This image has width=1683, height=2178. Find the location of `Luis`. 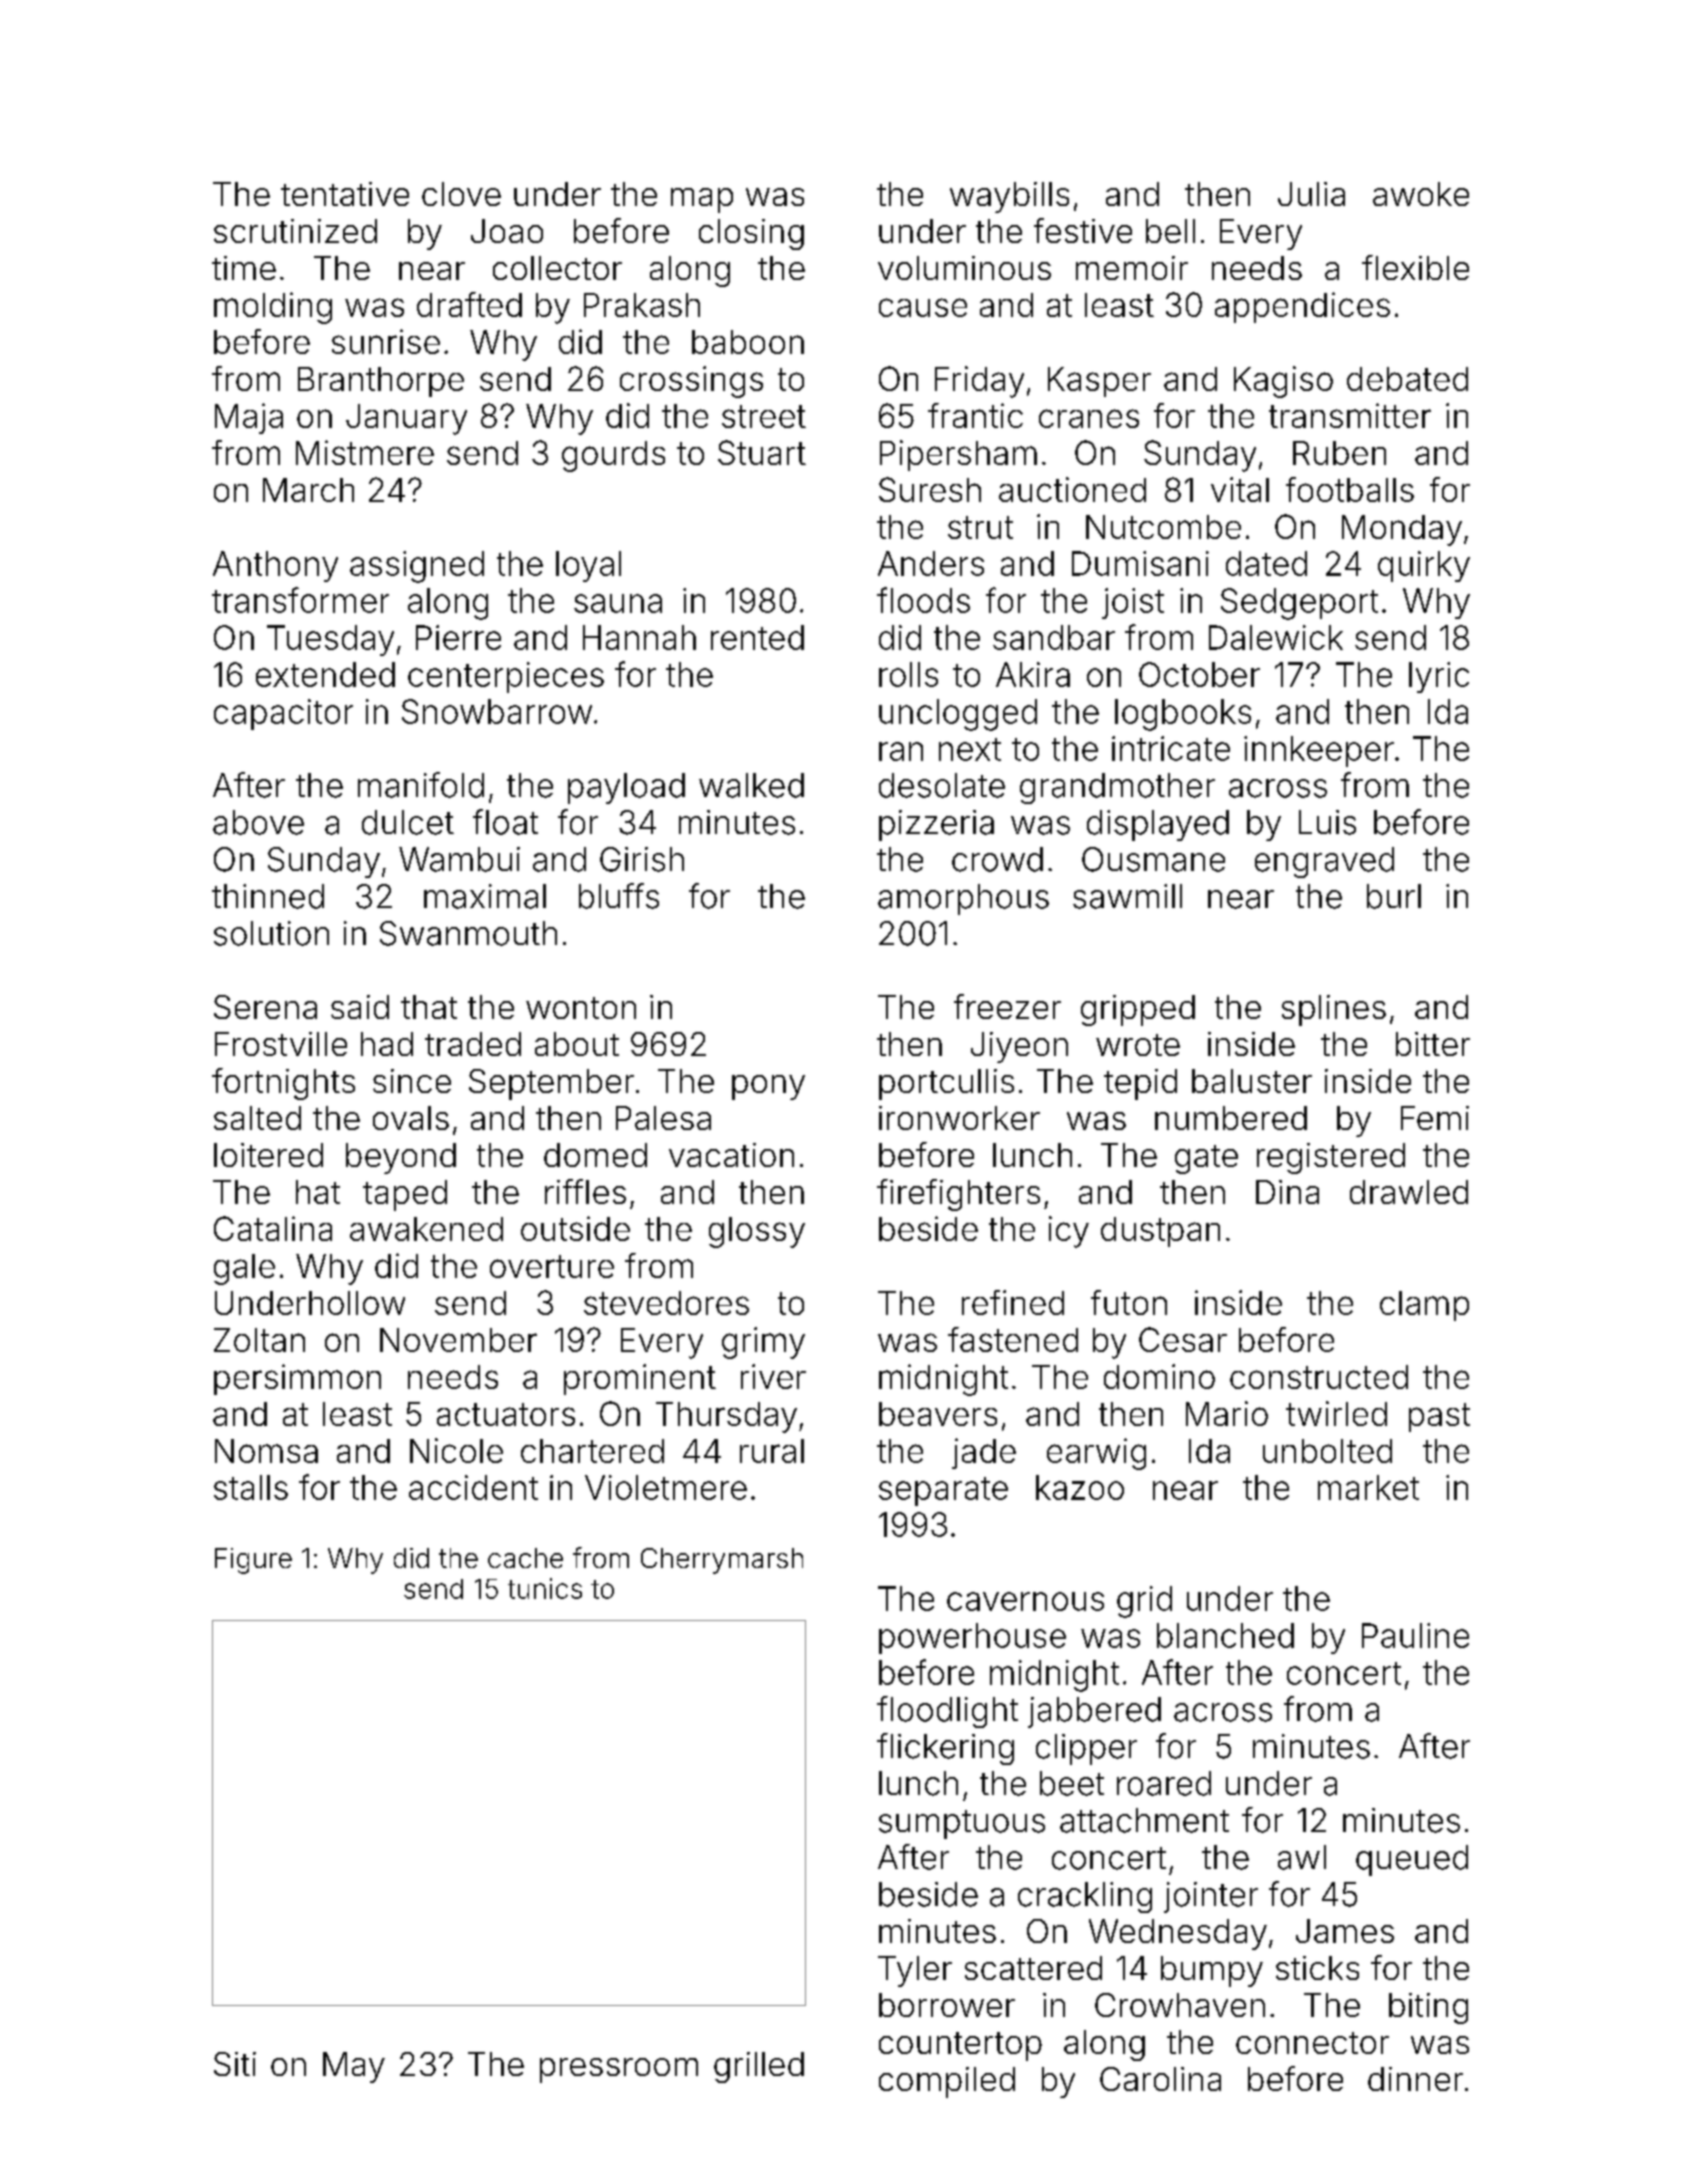

Luis is located at coordinates (1327, 822).
